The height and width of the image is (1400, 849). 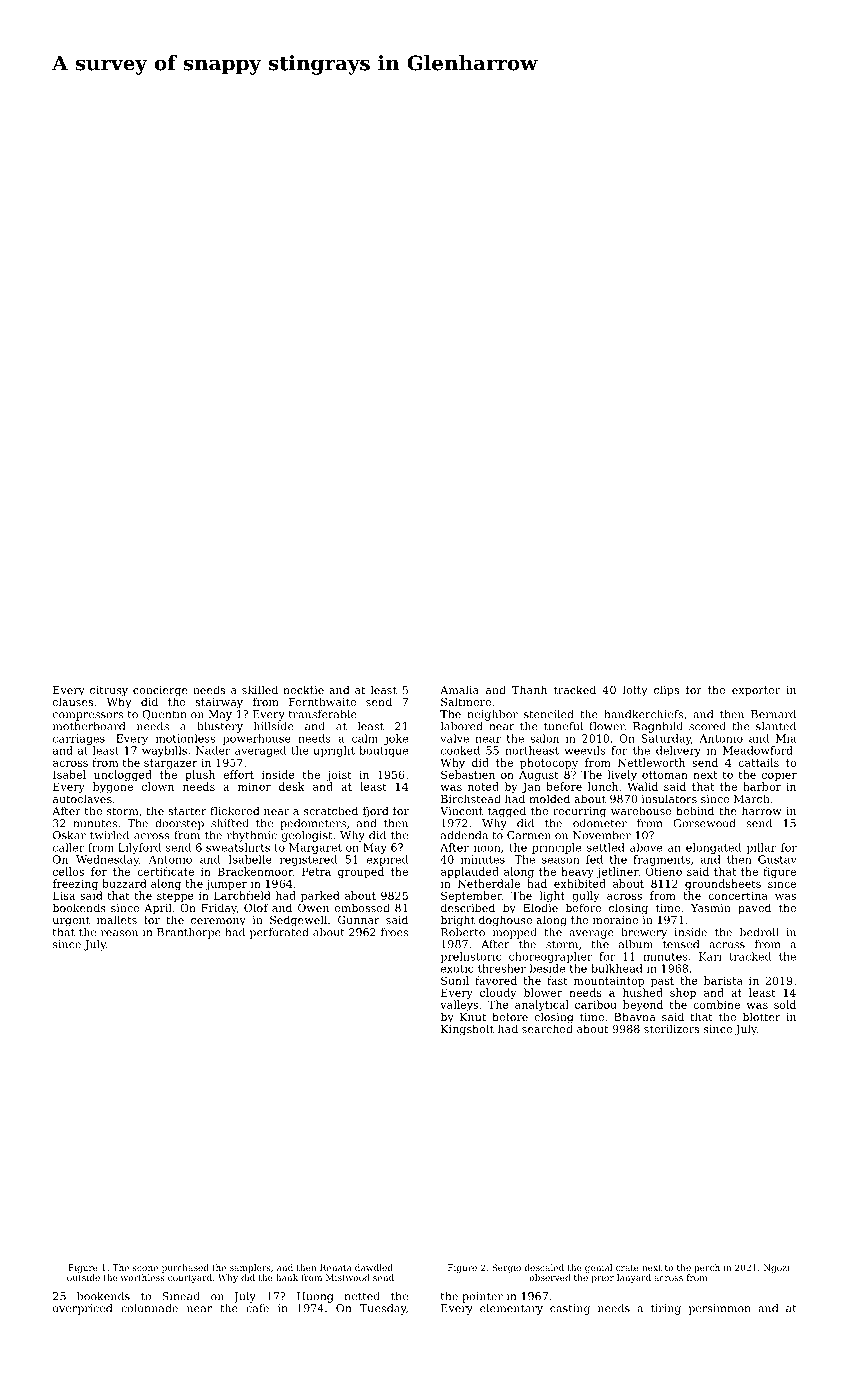 What do you see at coordinates (279, 933) in the image?
I see `perforated` at bounding box center [279, 933].
